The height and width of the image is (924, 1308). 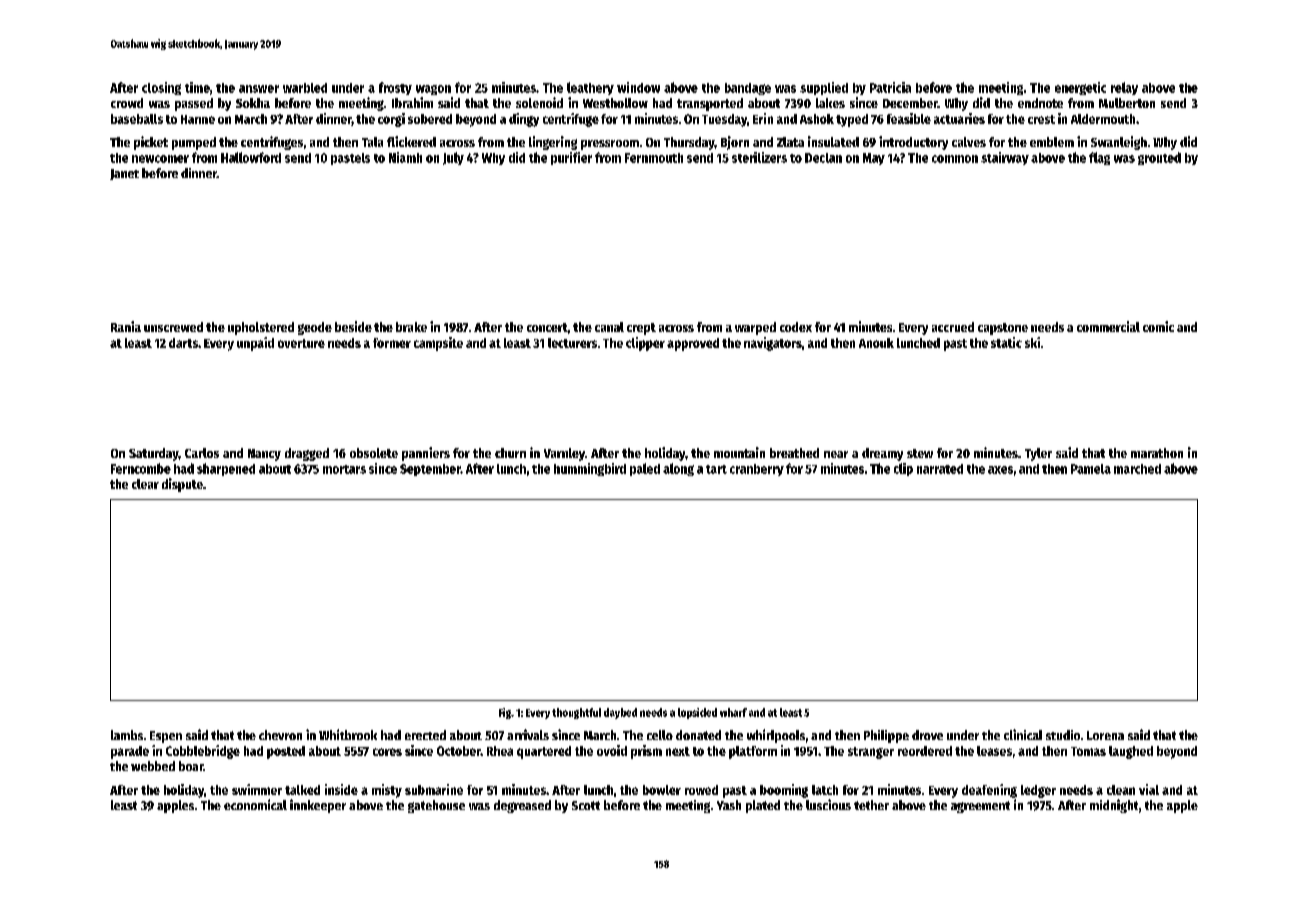 I want to click on midnight, so click(x=1114, y=806).
